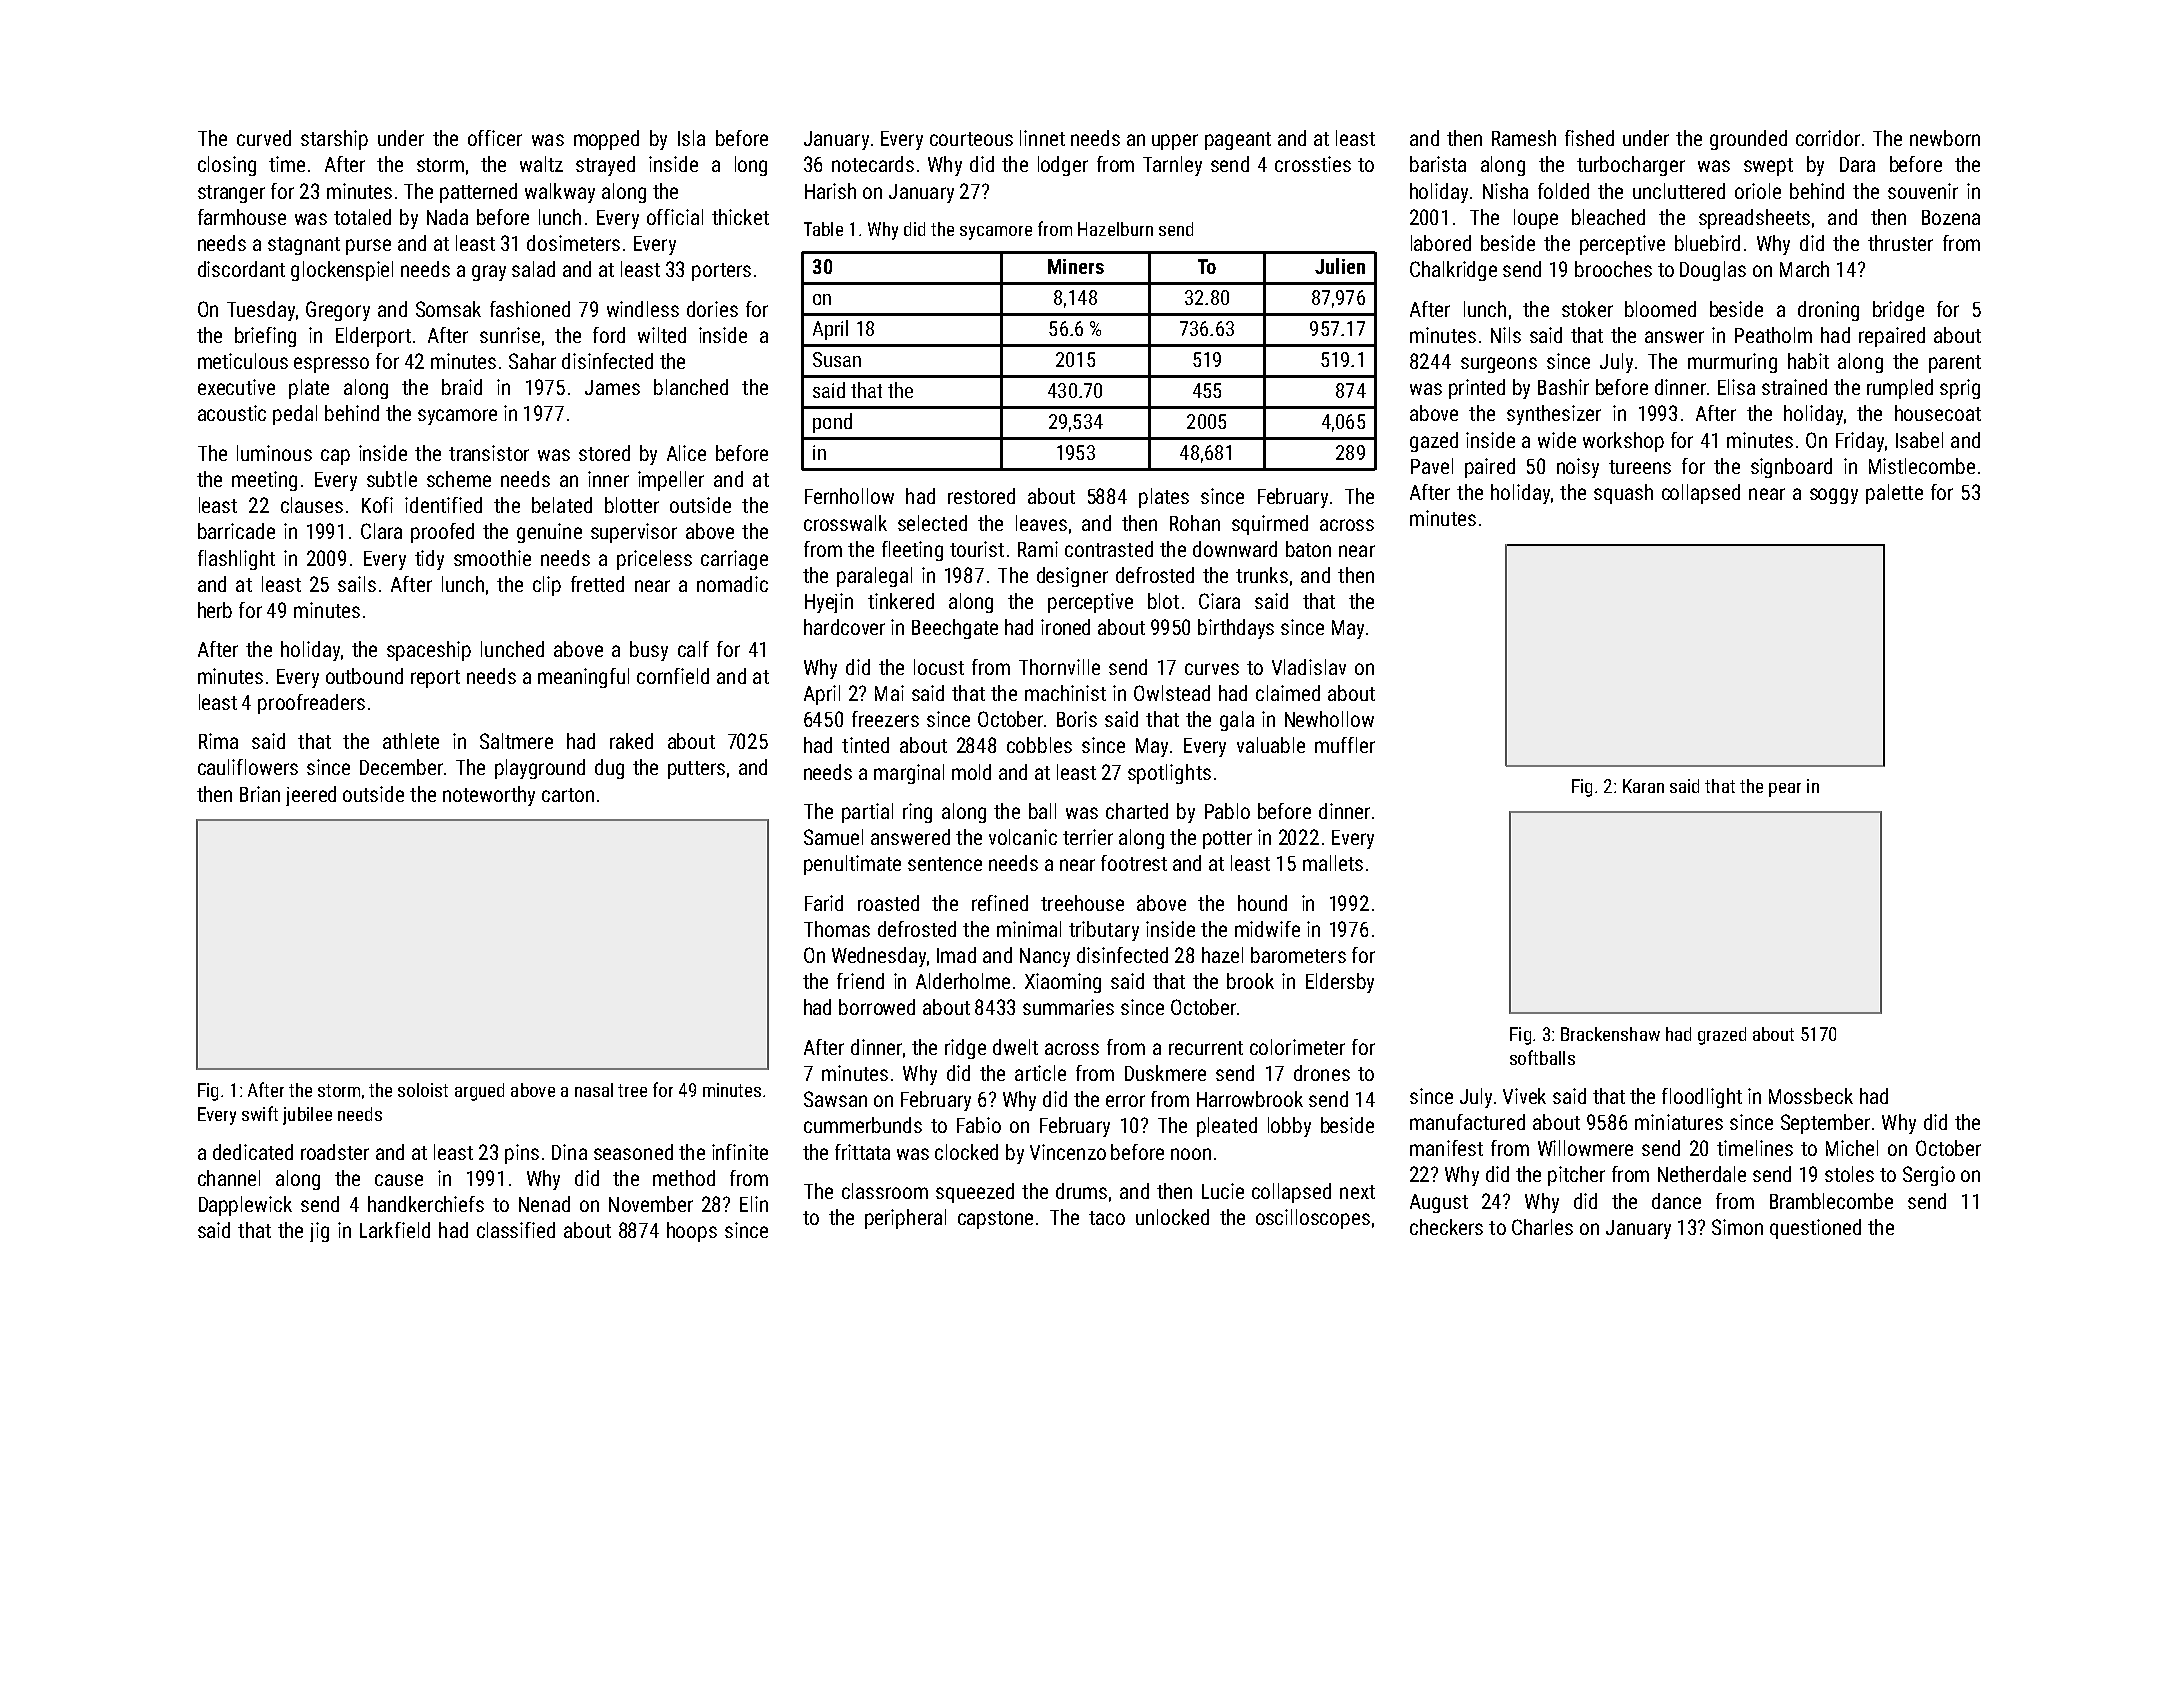  I want to click on Fernhollow, so click(849, 496).
